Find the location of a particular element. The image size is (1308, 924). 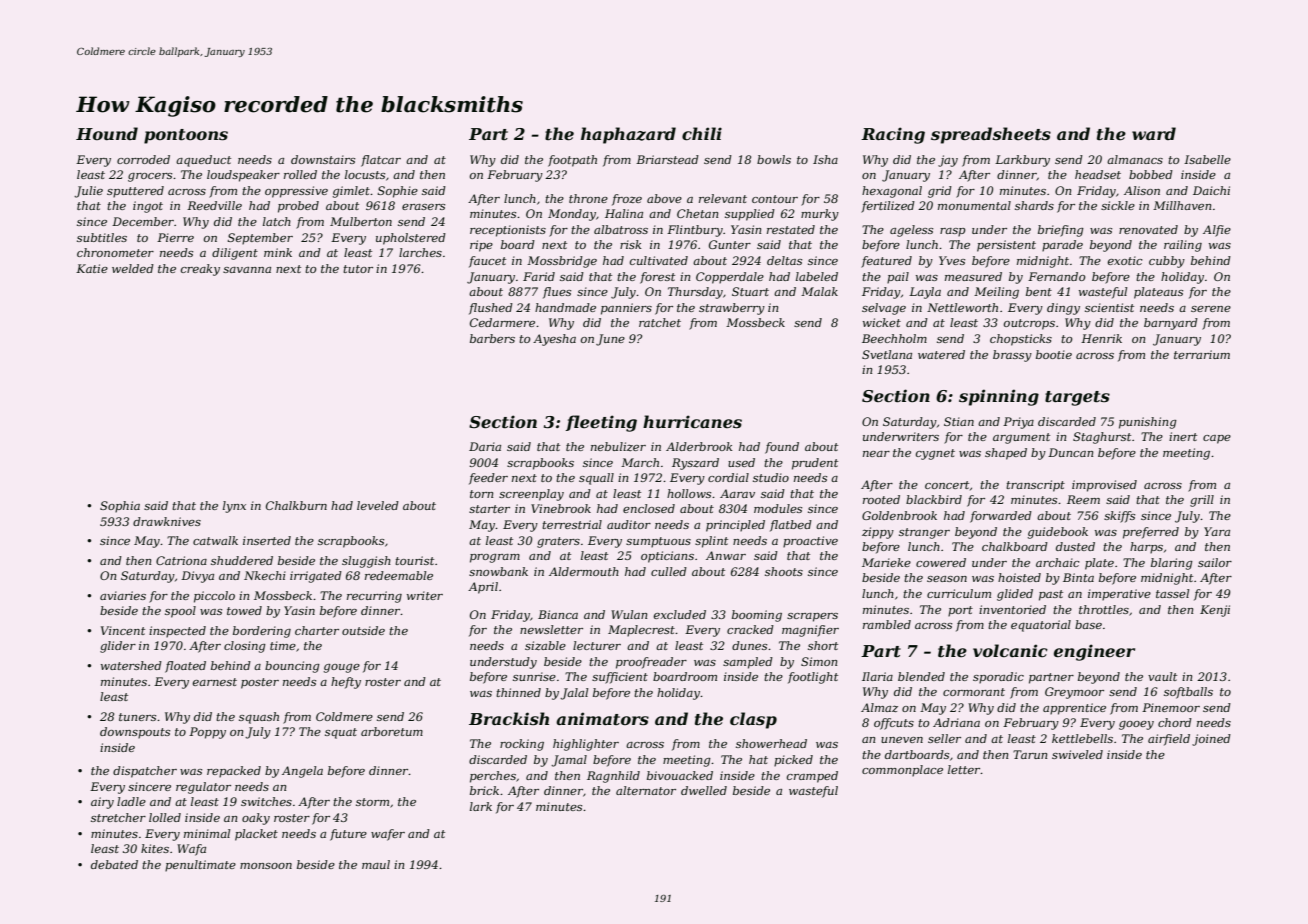

maul is located at coordinates (376, 864).
